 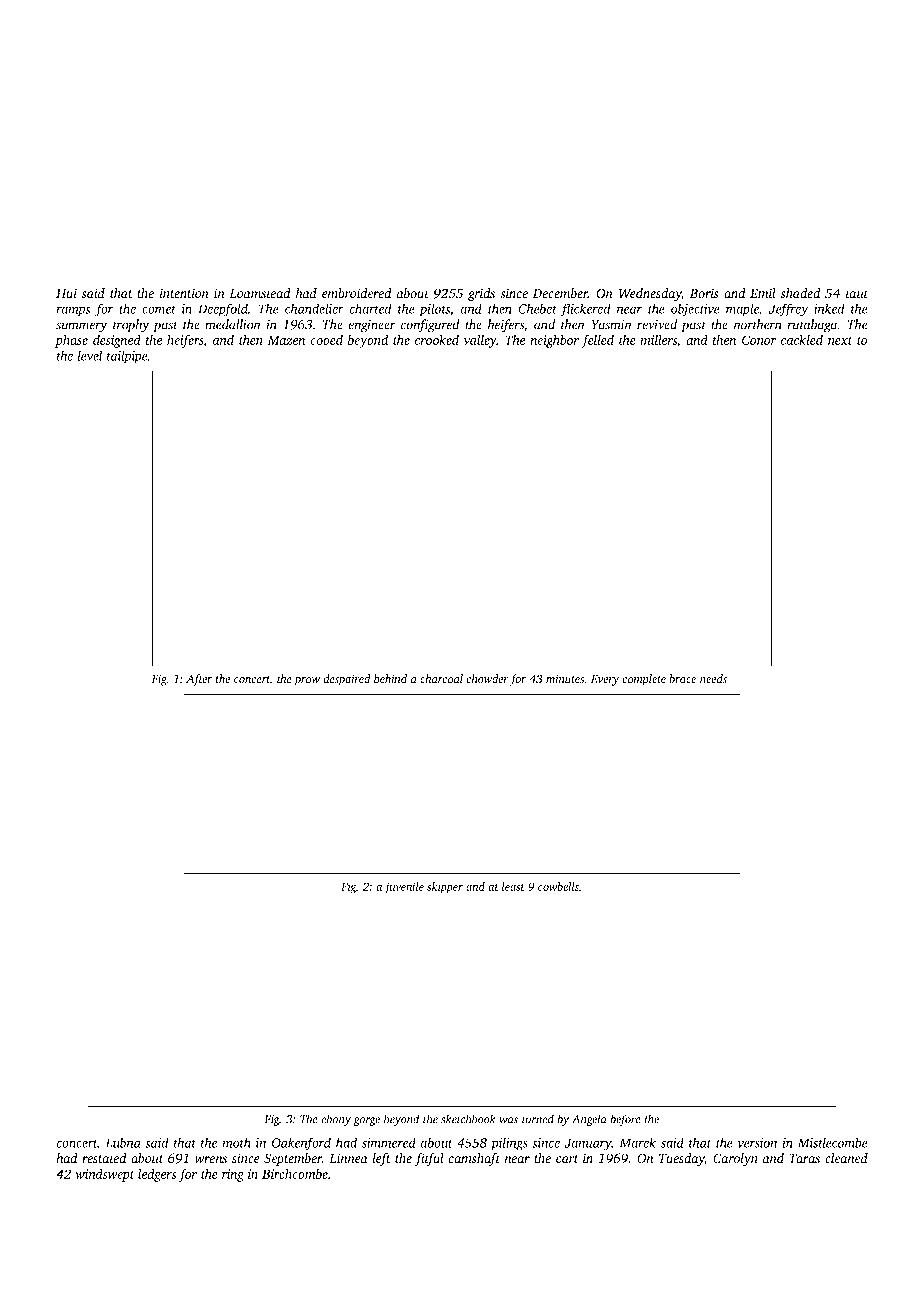 What do you see at coordinates (437, 339) in the image?
I see `crooked` at bounding box center [437, 339].
